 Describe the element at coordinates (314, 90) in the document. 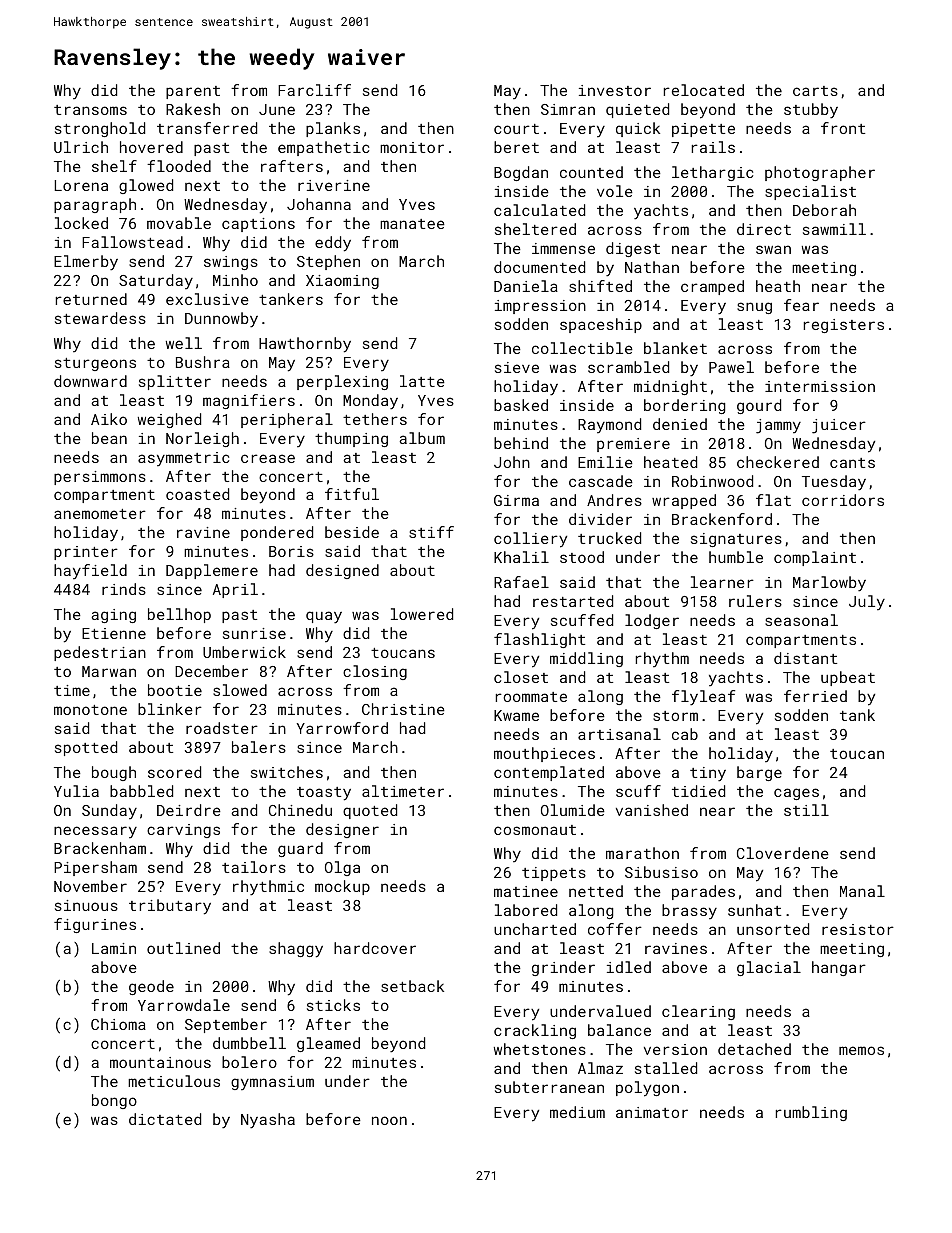

I see `Farcliff` at that location.
